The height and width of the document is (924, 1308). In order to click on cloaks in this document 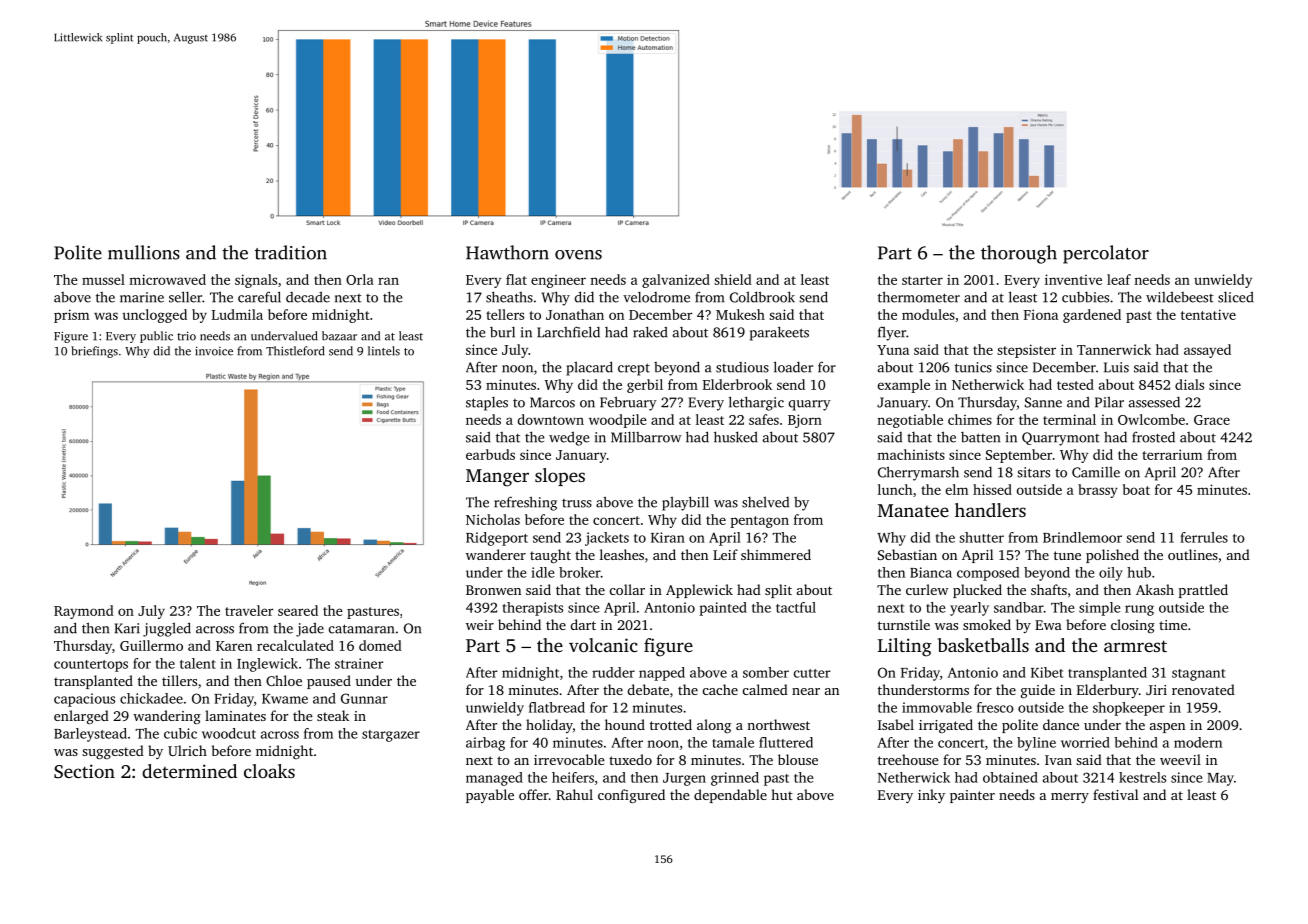, I will do `click(269, 771)`.
